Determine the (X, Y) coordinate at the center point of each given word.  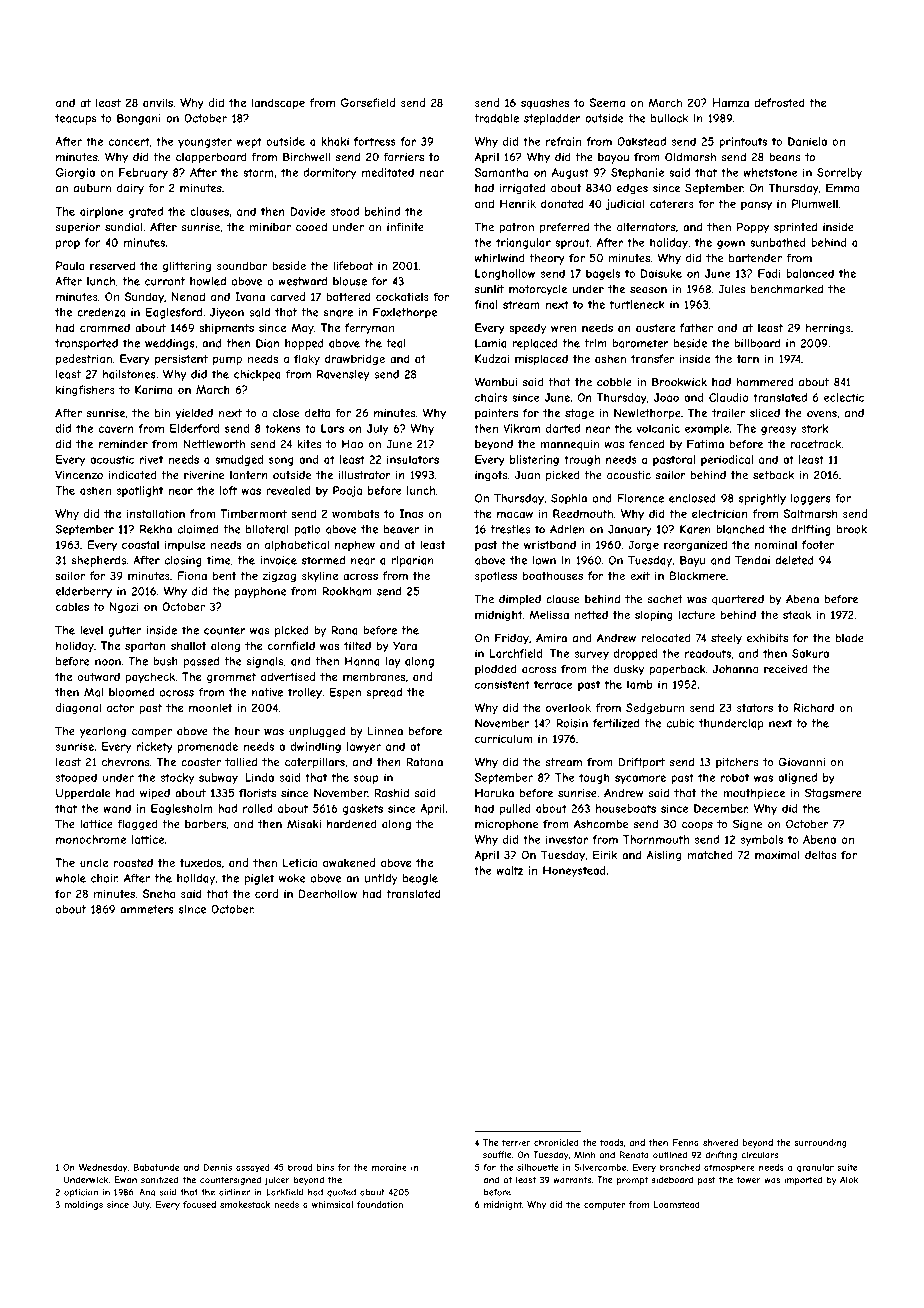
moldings (83, 1205)
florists (257, 793)
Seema (607, 102)
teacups (75, 119)
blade (850, 638)
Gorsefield (368, 102)
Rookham (347, 591)
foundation (380, 1204)
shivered (720, 1142)
